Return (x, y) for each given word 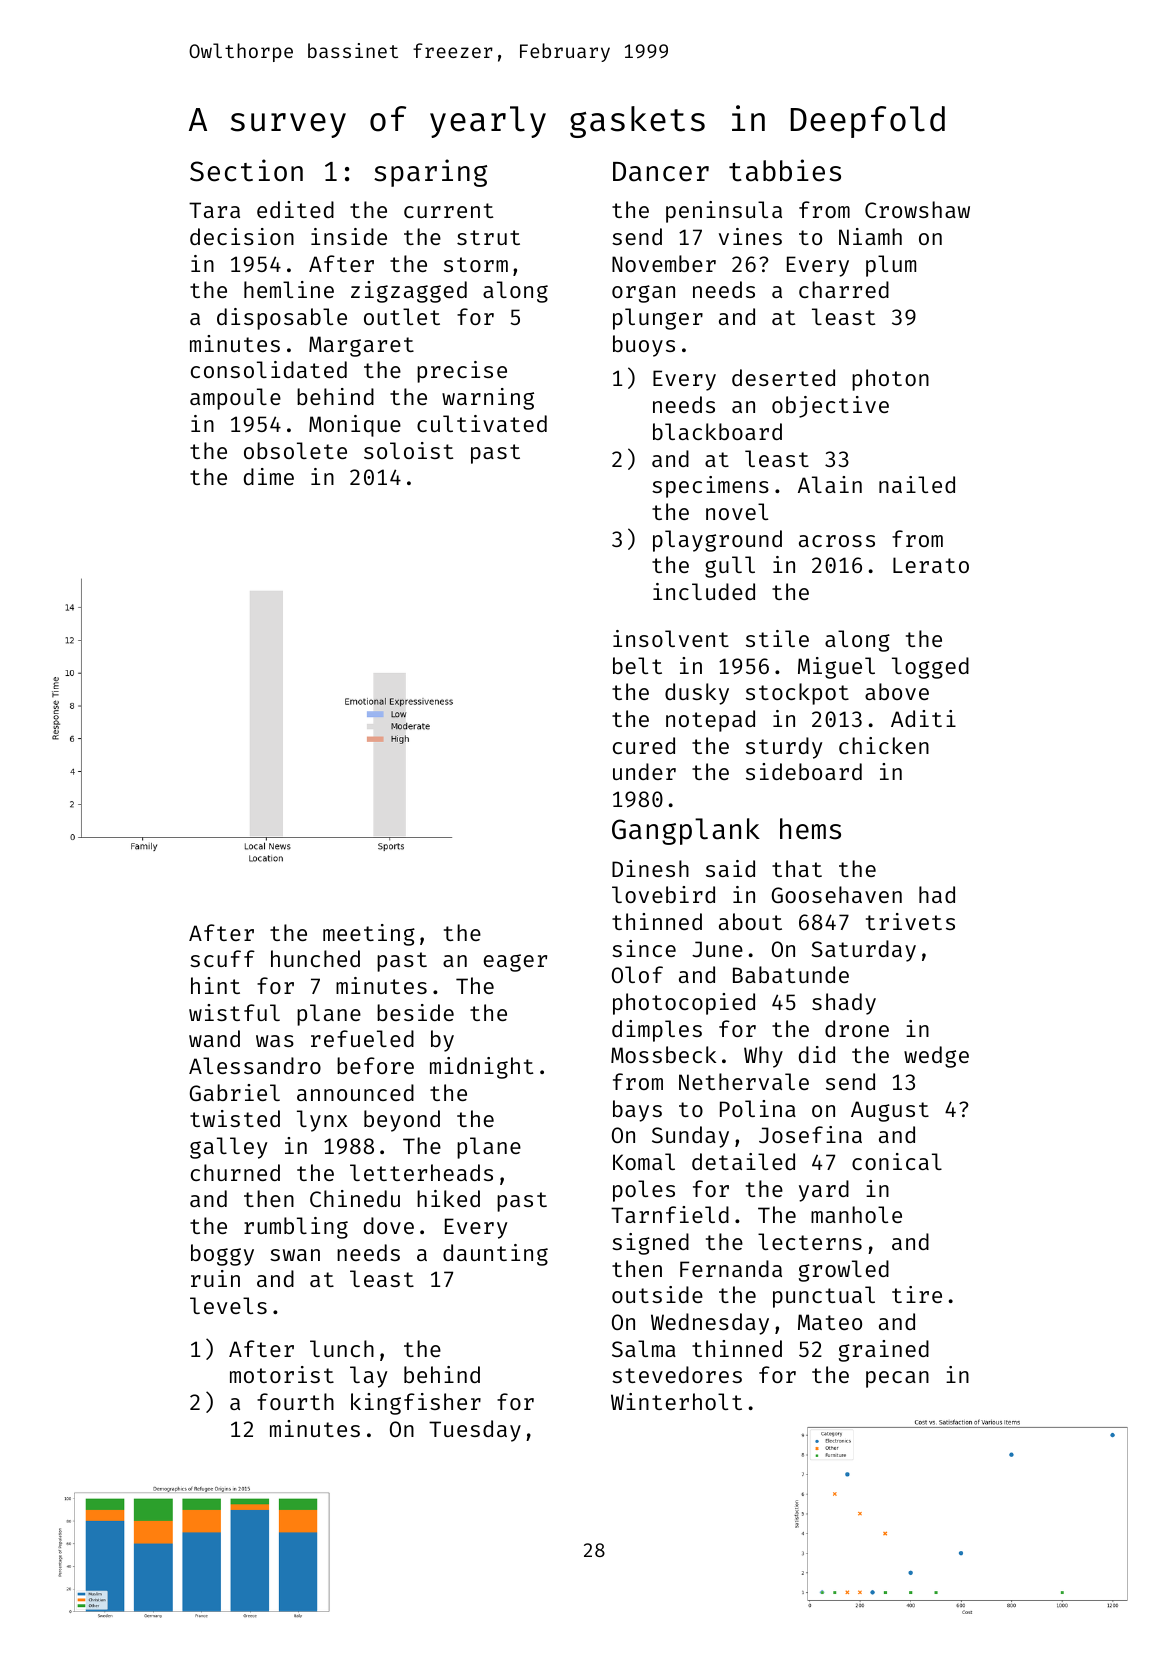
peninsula (724, 212)
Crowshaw (917, 209)
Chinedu (355, 1198)
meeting (369, 935)
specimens (710, 487)
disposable (282, 319)
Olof (637, 974)
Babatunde (791, 974)
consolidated (269, 369)
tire (917, 1294)
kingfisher (416, 1404)
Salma (644, 1348)
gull (730, 567)
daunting (495, 1255)
